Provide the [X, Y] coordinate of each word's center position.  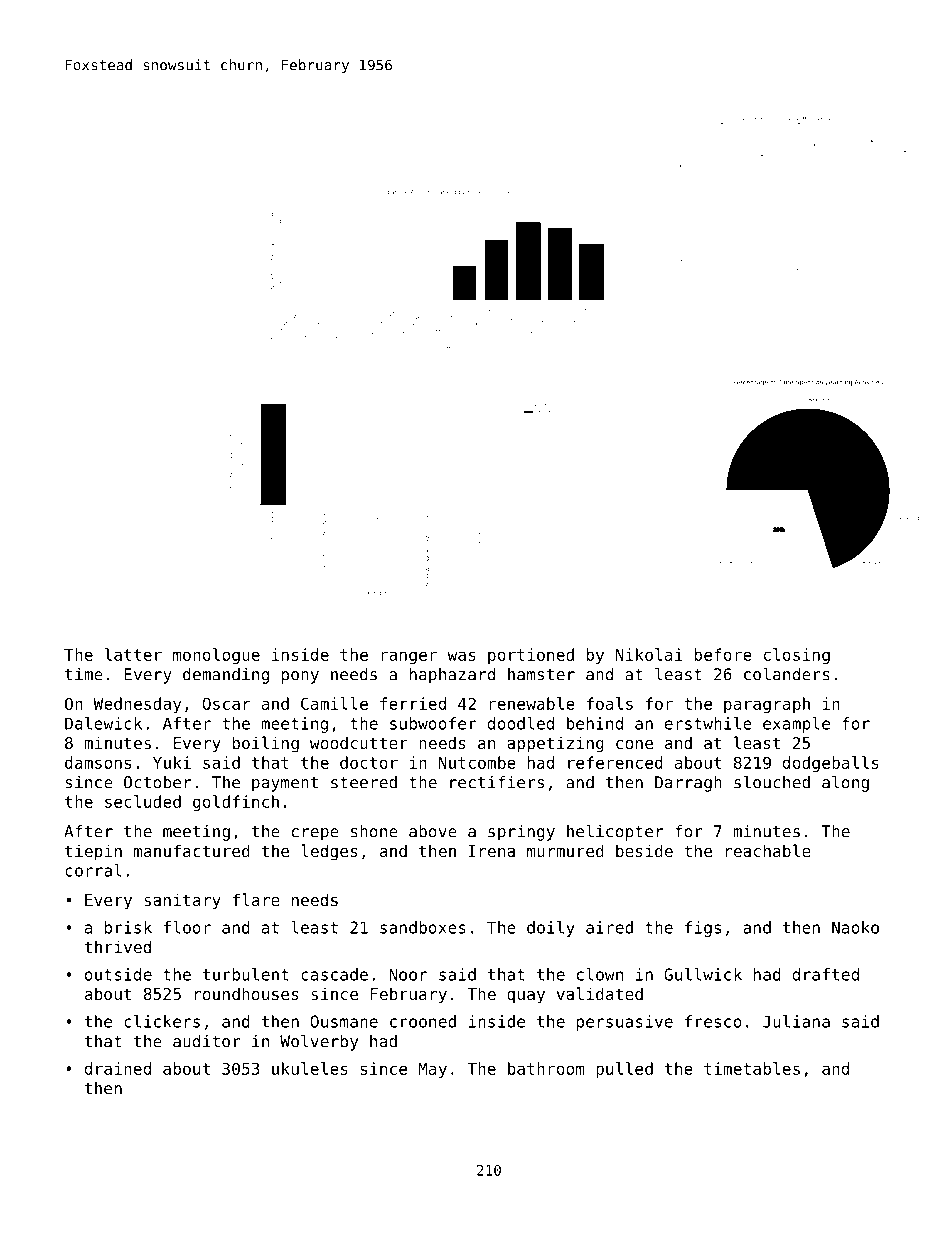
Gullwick [703, 974]
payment [285, 784]
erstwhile [708, 723]
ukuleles [310, 1068]
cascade [334, 974]
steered [364, 782]
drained [118, 1068]
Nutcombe [477, 762]
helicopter [615, 832]
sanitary [182, 901]
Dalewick [103, 723]
